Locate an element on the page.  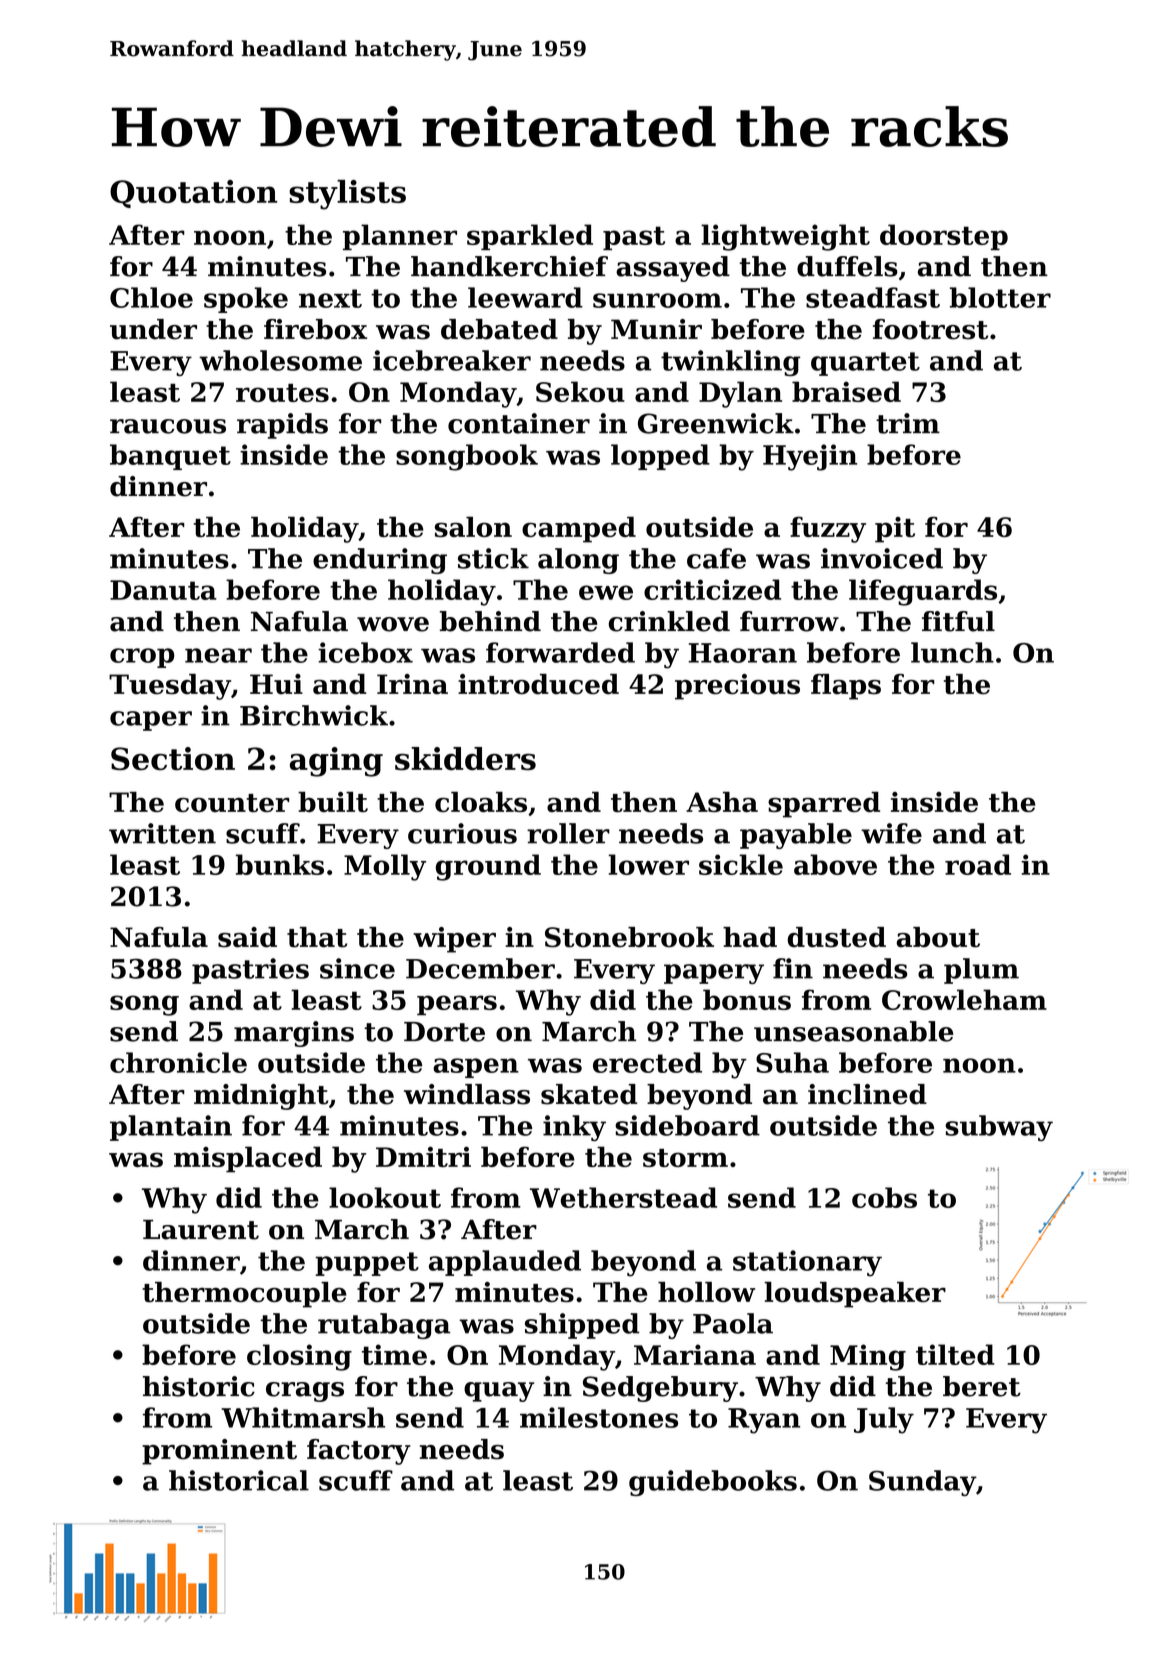
bunks is located at coordinates (280, 864).
